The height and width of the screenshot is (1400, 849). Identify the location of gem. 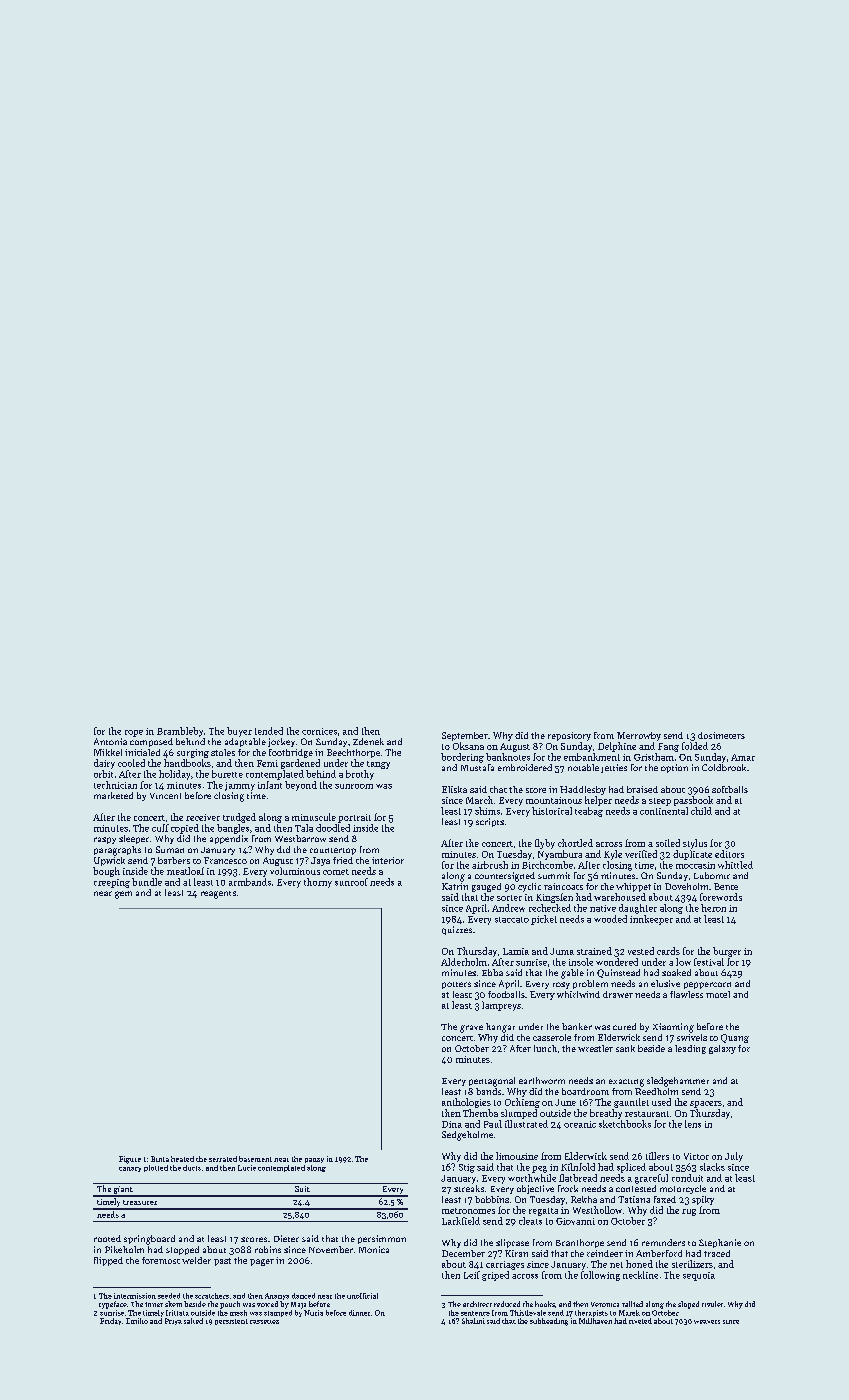
(123, 895).
